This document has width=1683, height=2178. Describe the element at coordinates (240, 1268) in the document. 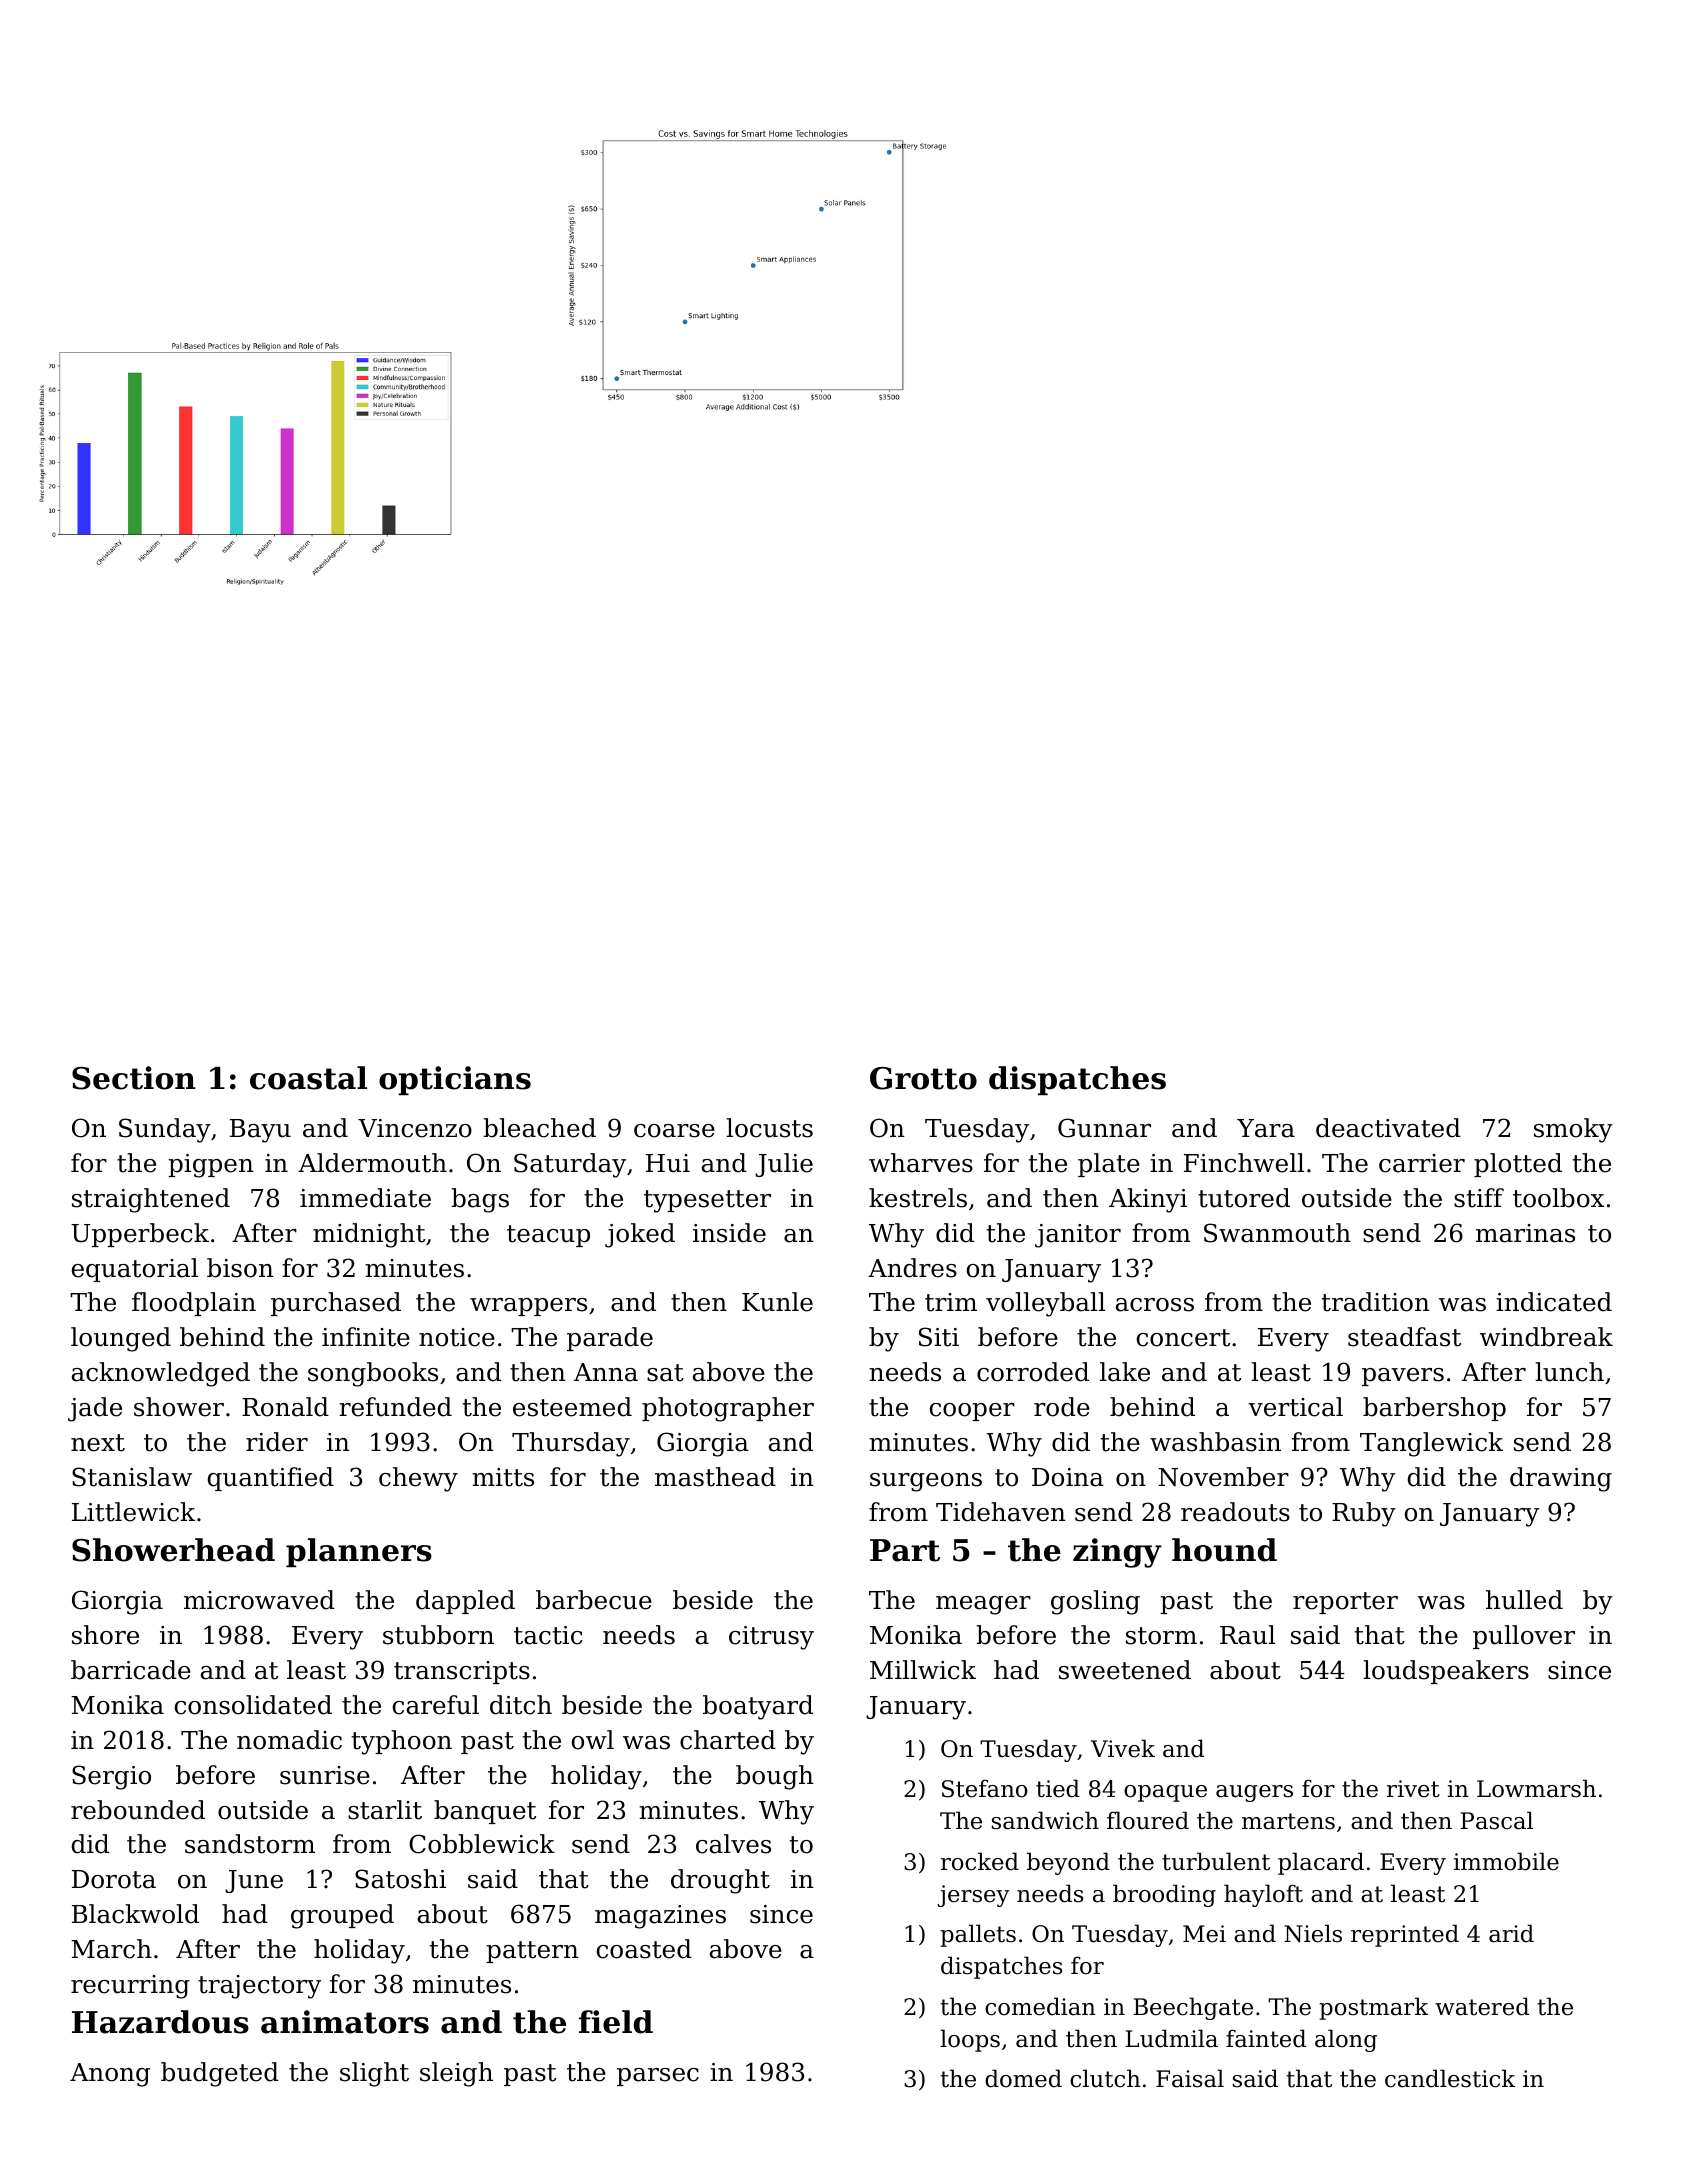

I see `bison` at that location.
